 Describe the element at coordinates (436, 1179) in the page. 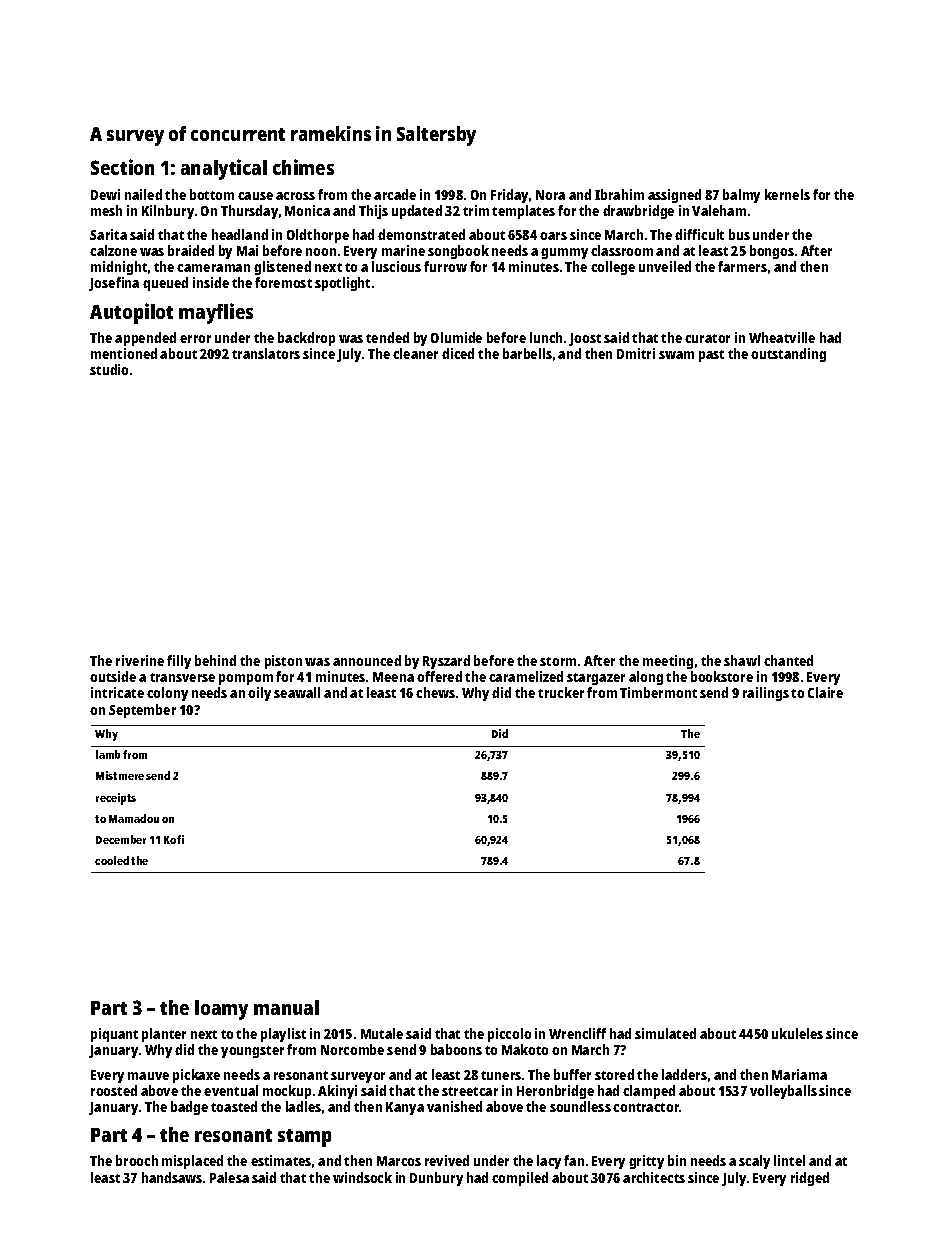

I see `Dunbury` at that location.
